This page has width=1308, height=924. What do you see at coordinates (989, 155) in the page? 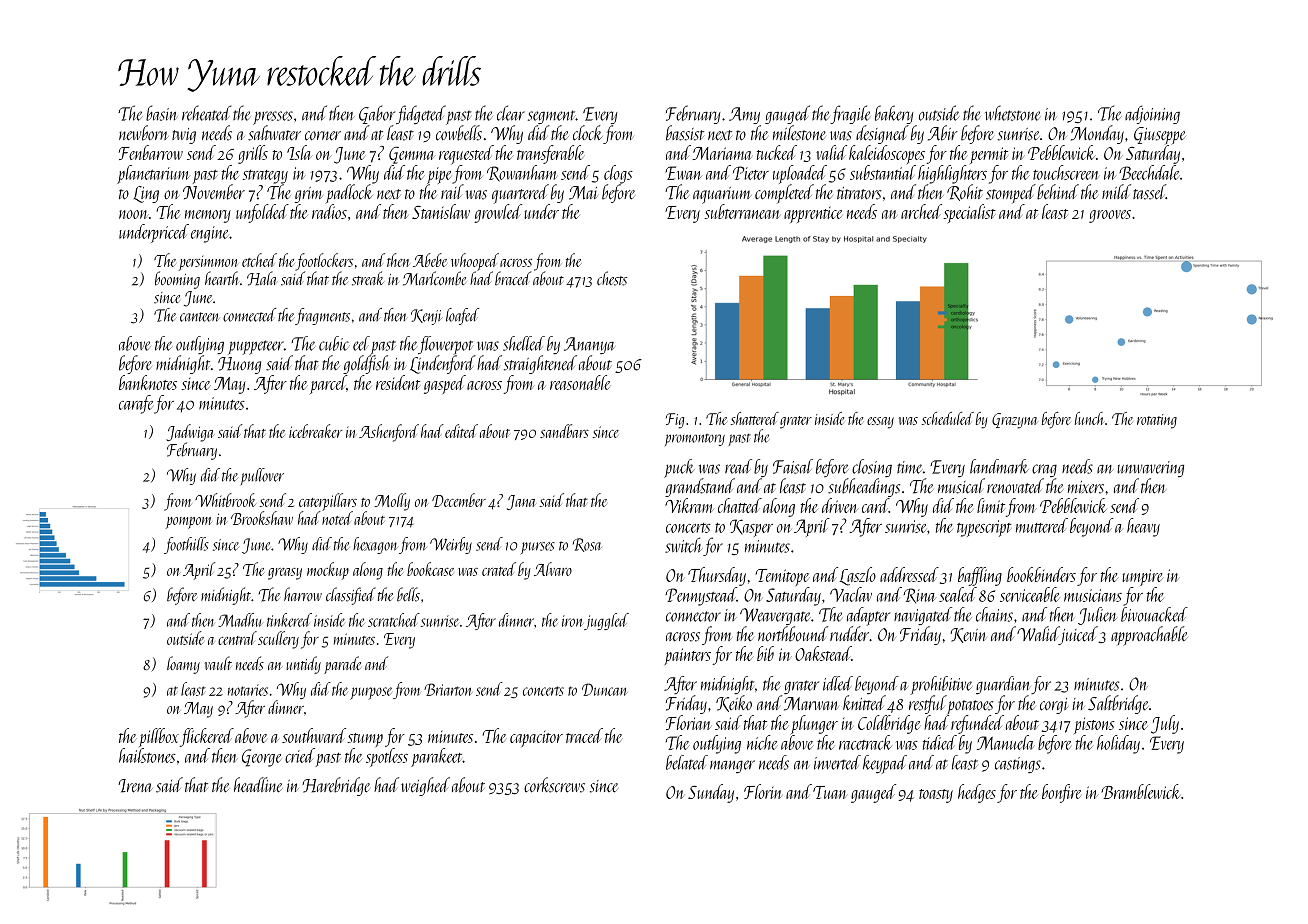
I see `permit` at bounding box center [989, 155].
